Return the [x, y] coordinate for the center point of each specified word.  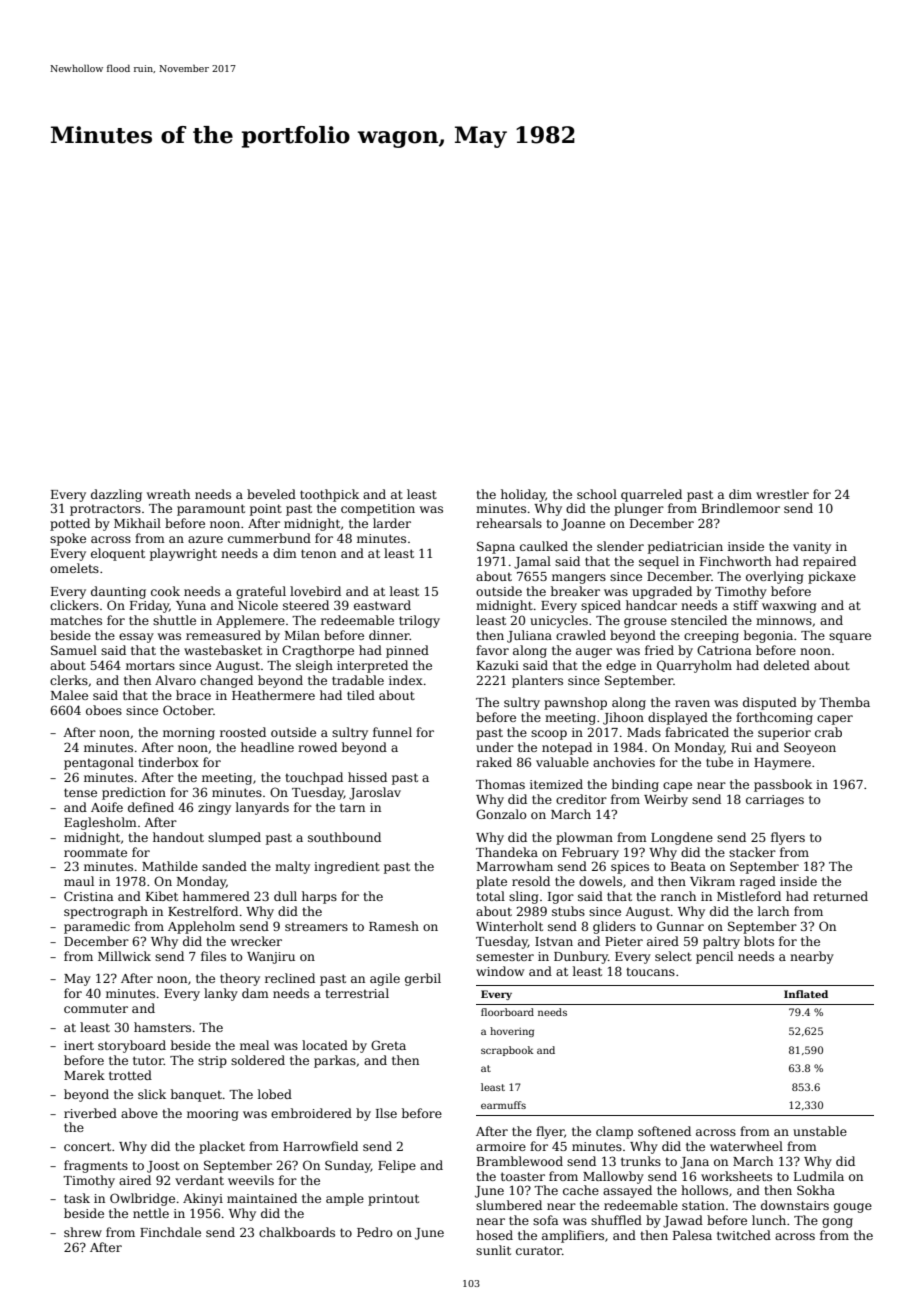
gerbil [423, 979]
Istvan [554, 941]
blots [759, 941]
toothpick [329, 495]
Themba [844, 702]
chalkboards [297, 1232]
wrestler [782, 494]
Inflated [806, 994]
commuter [96, 1008]
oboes [104, 710]
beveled [271, 494]
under [495, 747]
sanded [224, 866]
